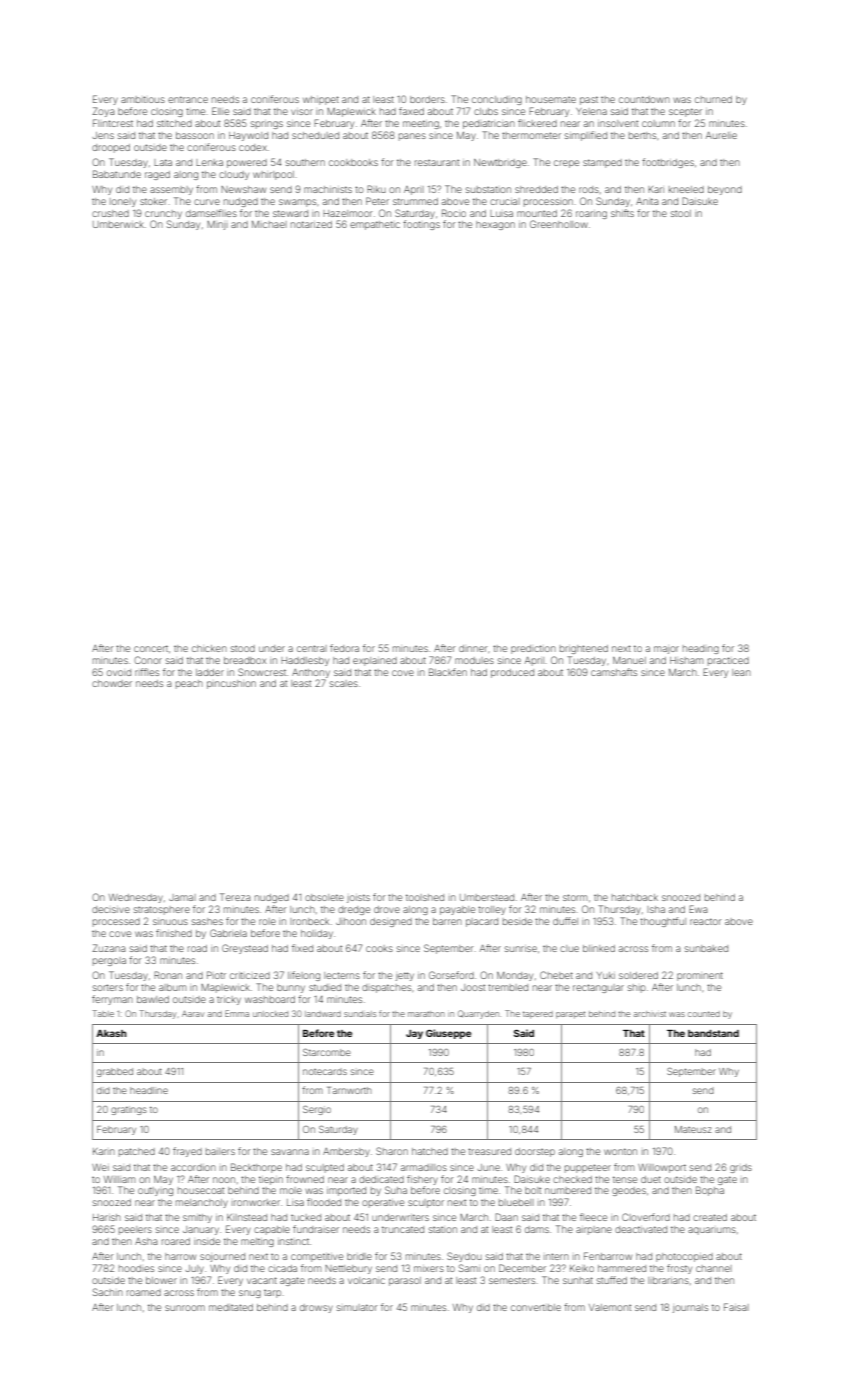 The width and height of the screenshot is (849, 1400). I want to click on meditated, so click(231, 1307).
